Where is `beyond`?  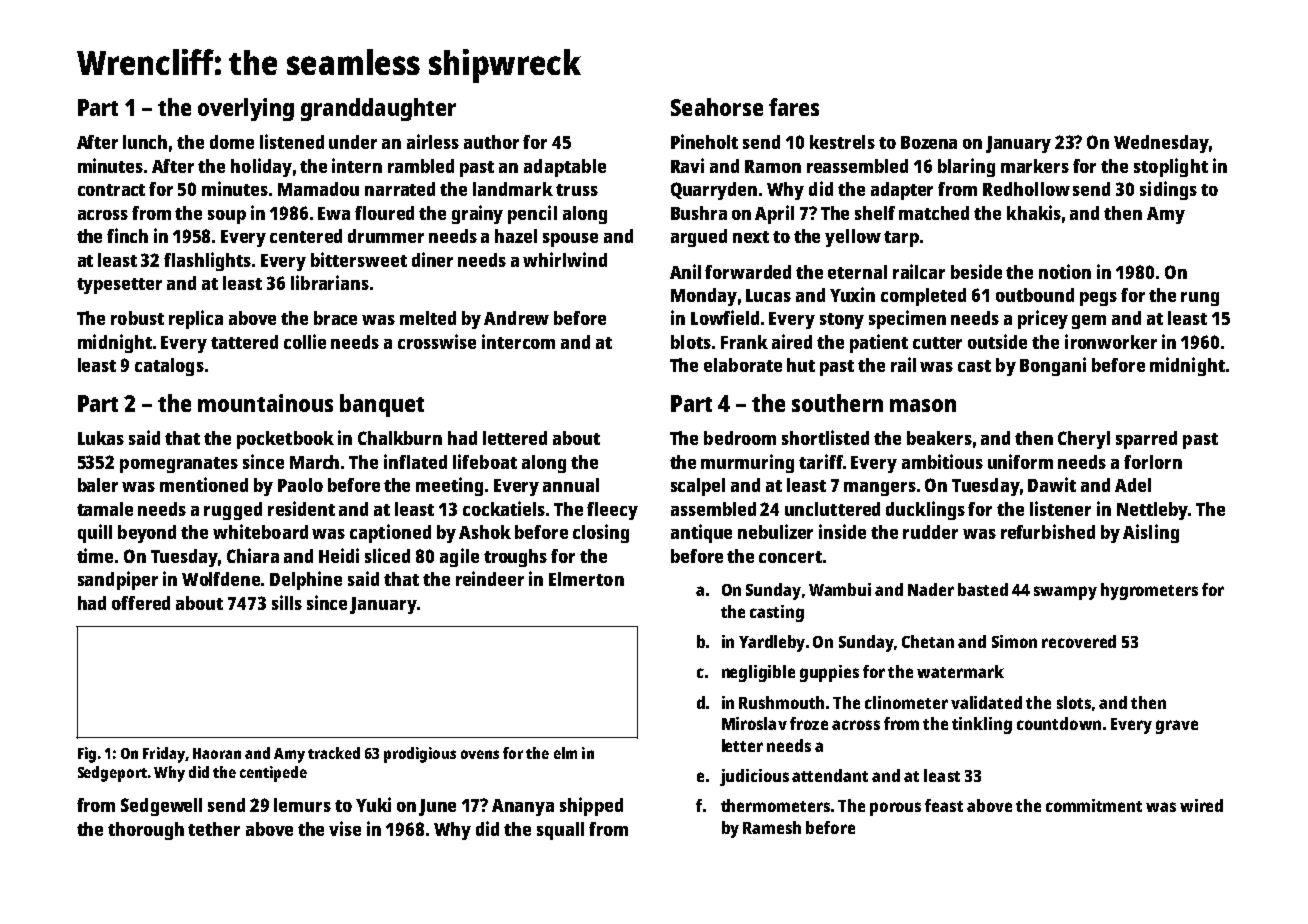
beyond is located at coordinates (147, 534).
